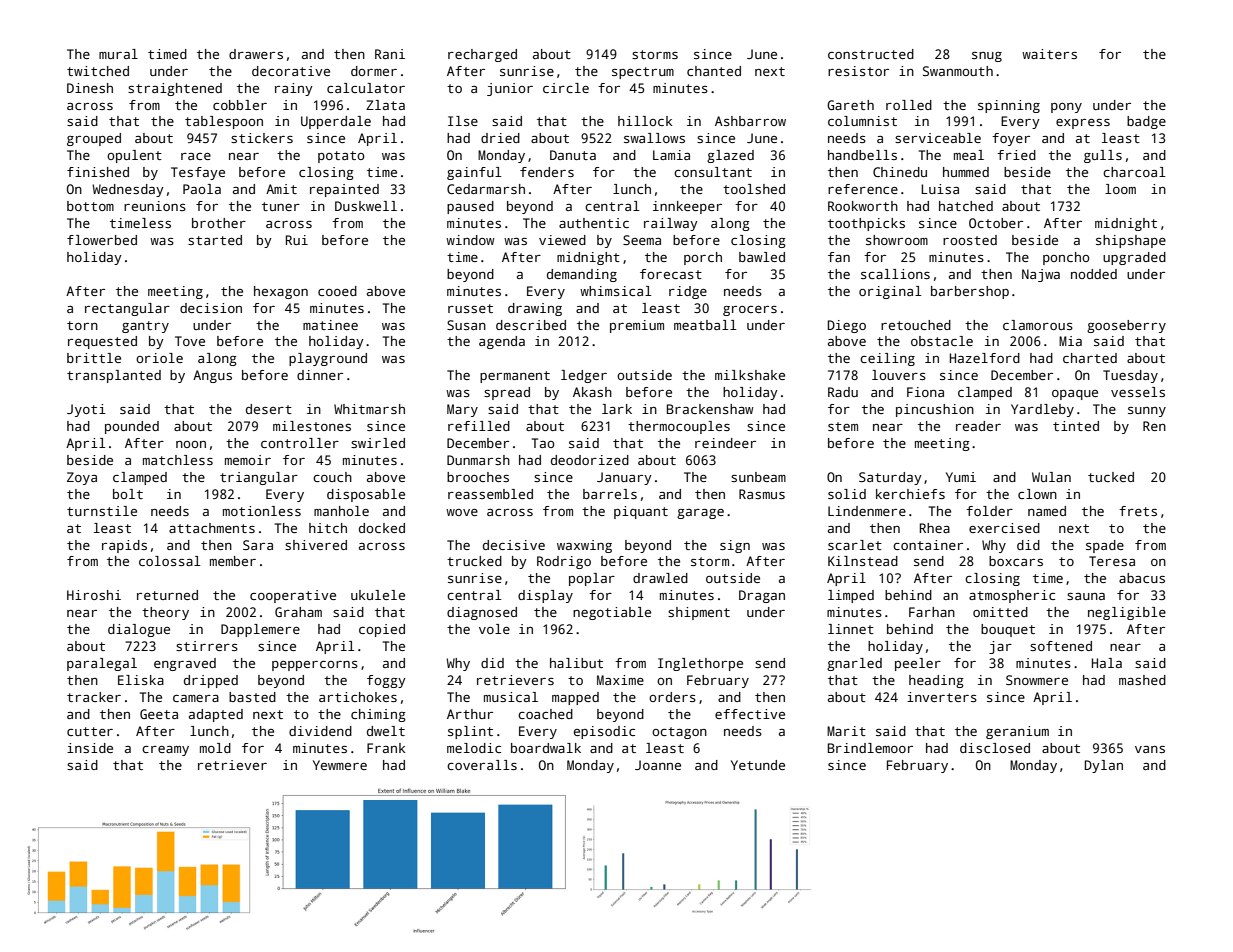  Describe the element at coordinates (1120, 189) in the document. I see `loom` at that location.
